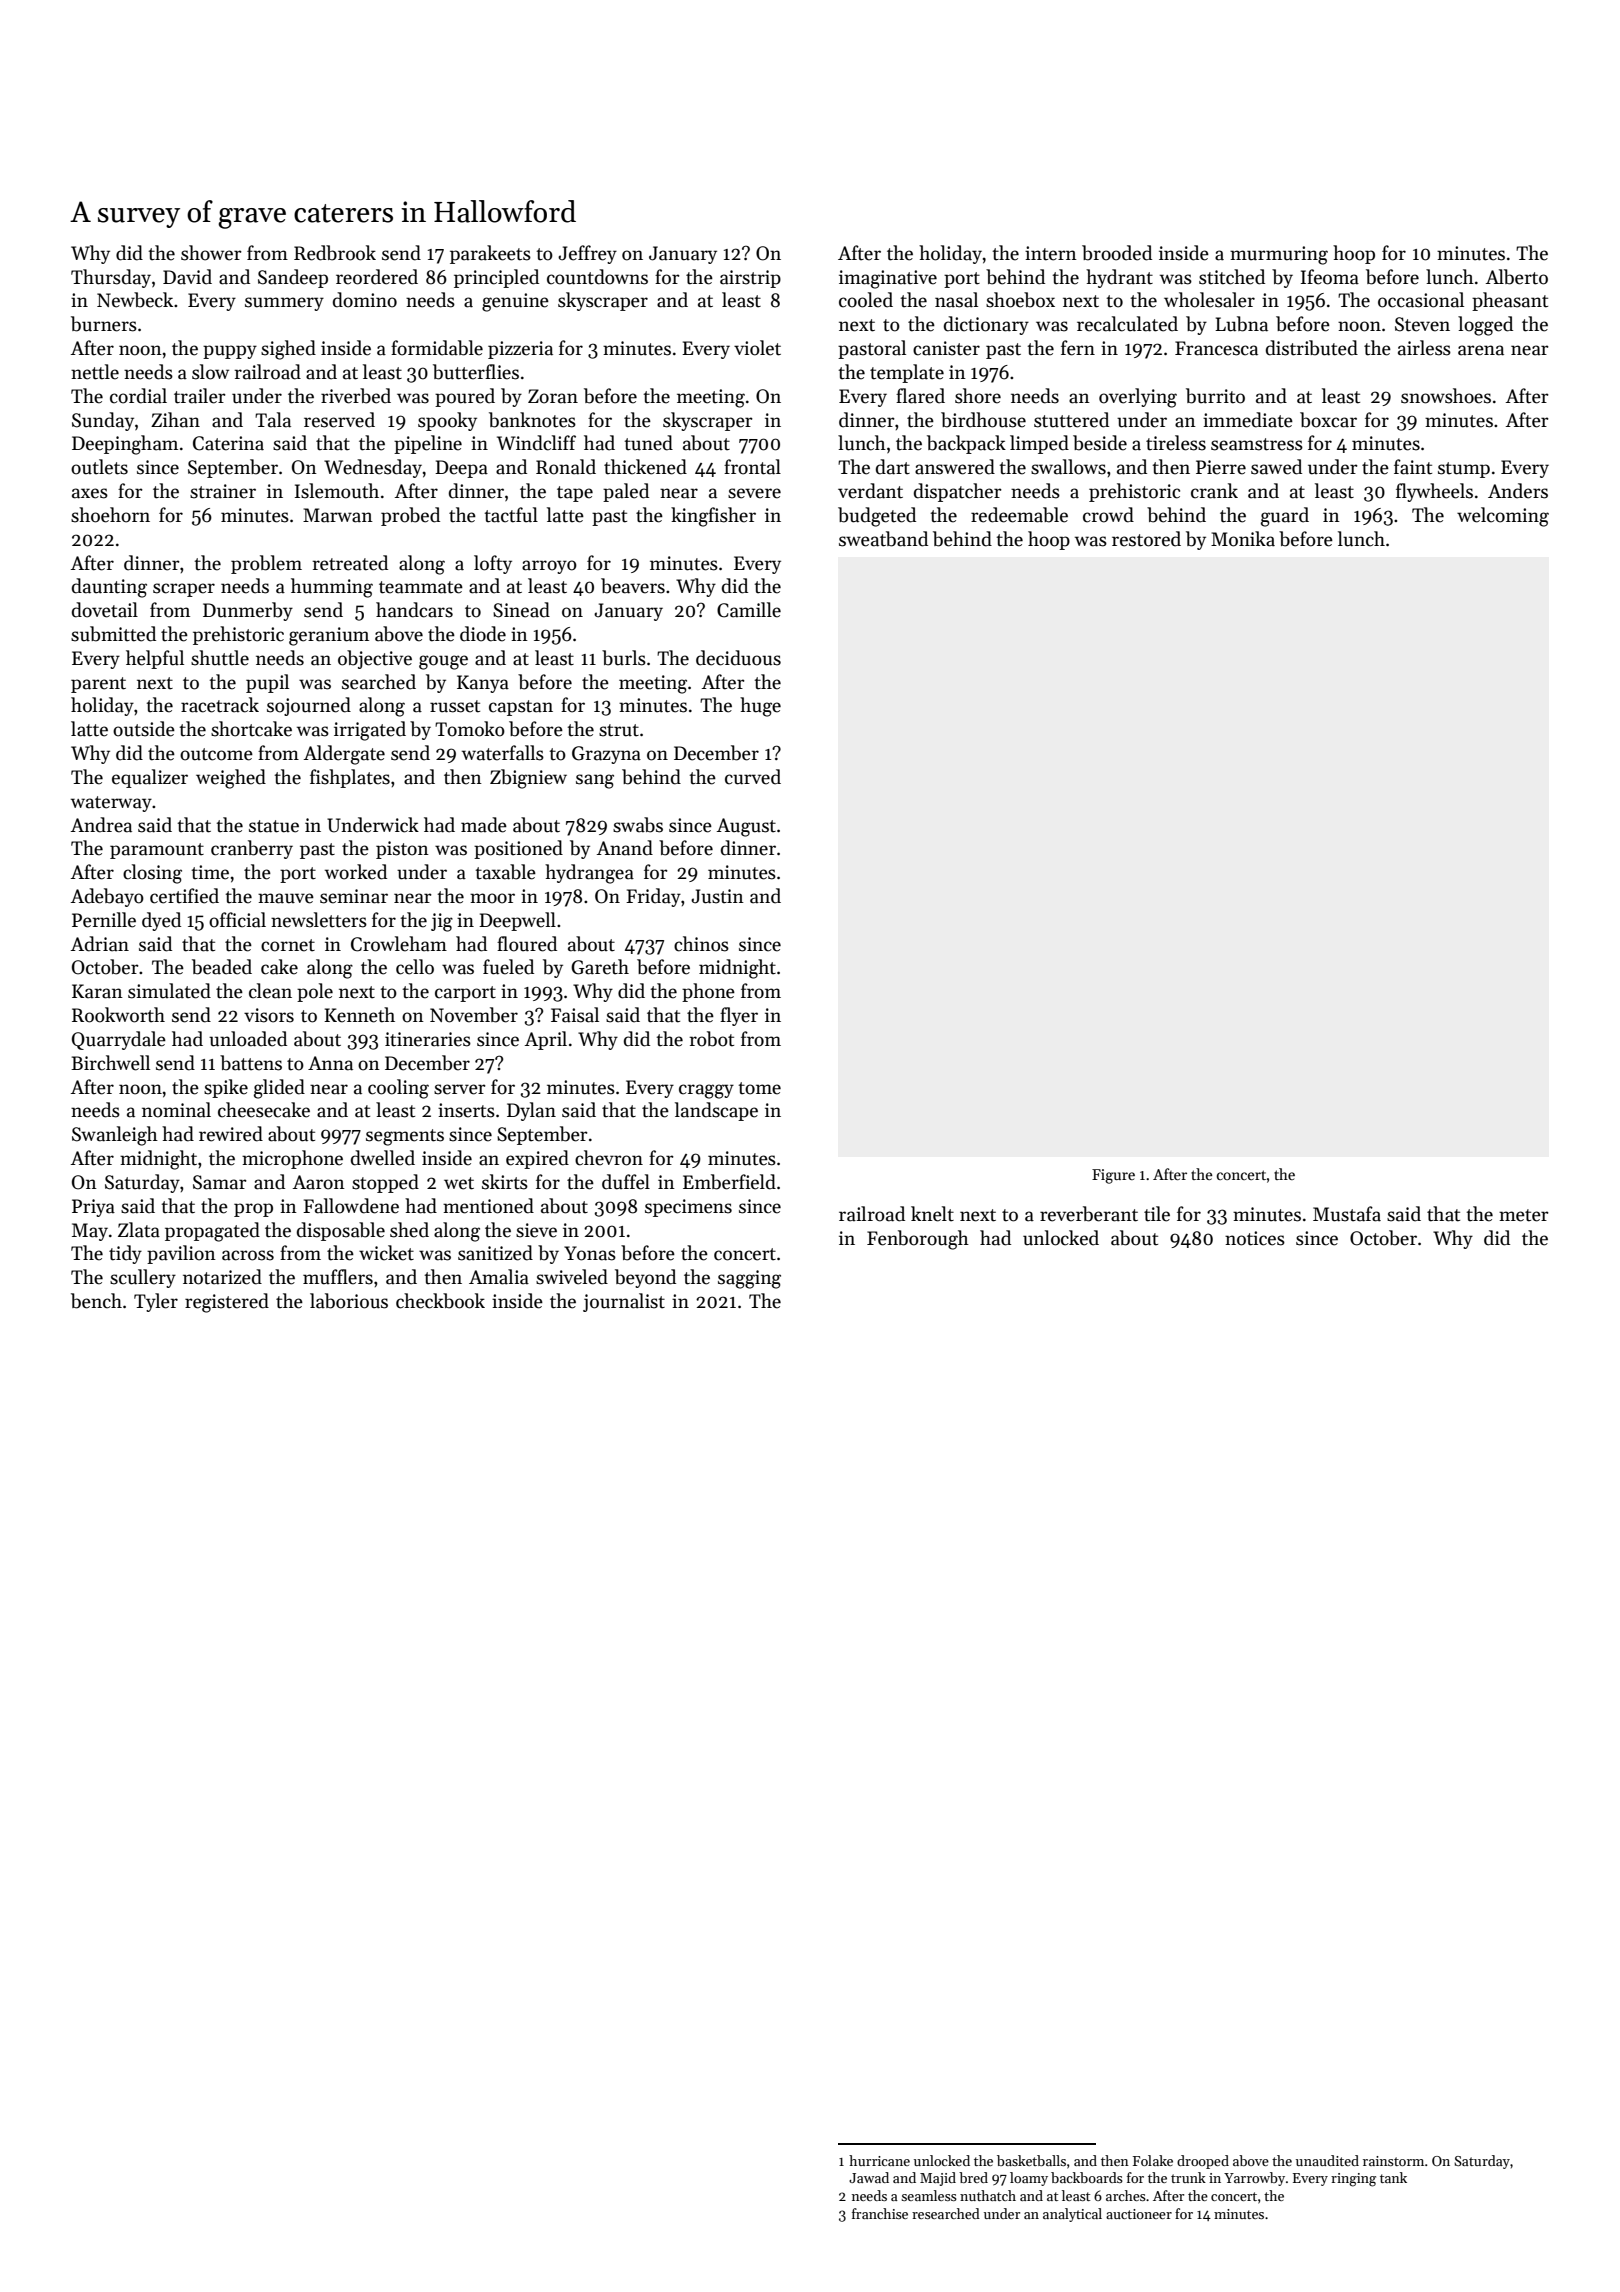 The image size is (1620, 2292). I want to click on paramount, so click(157, 851).
